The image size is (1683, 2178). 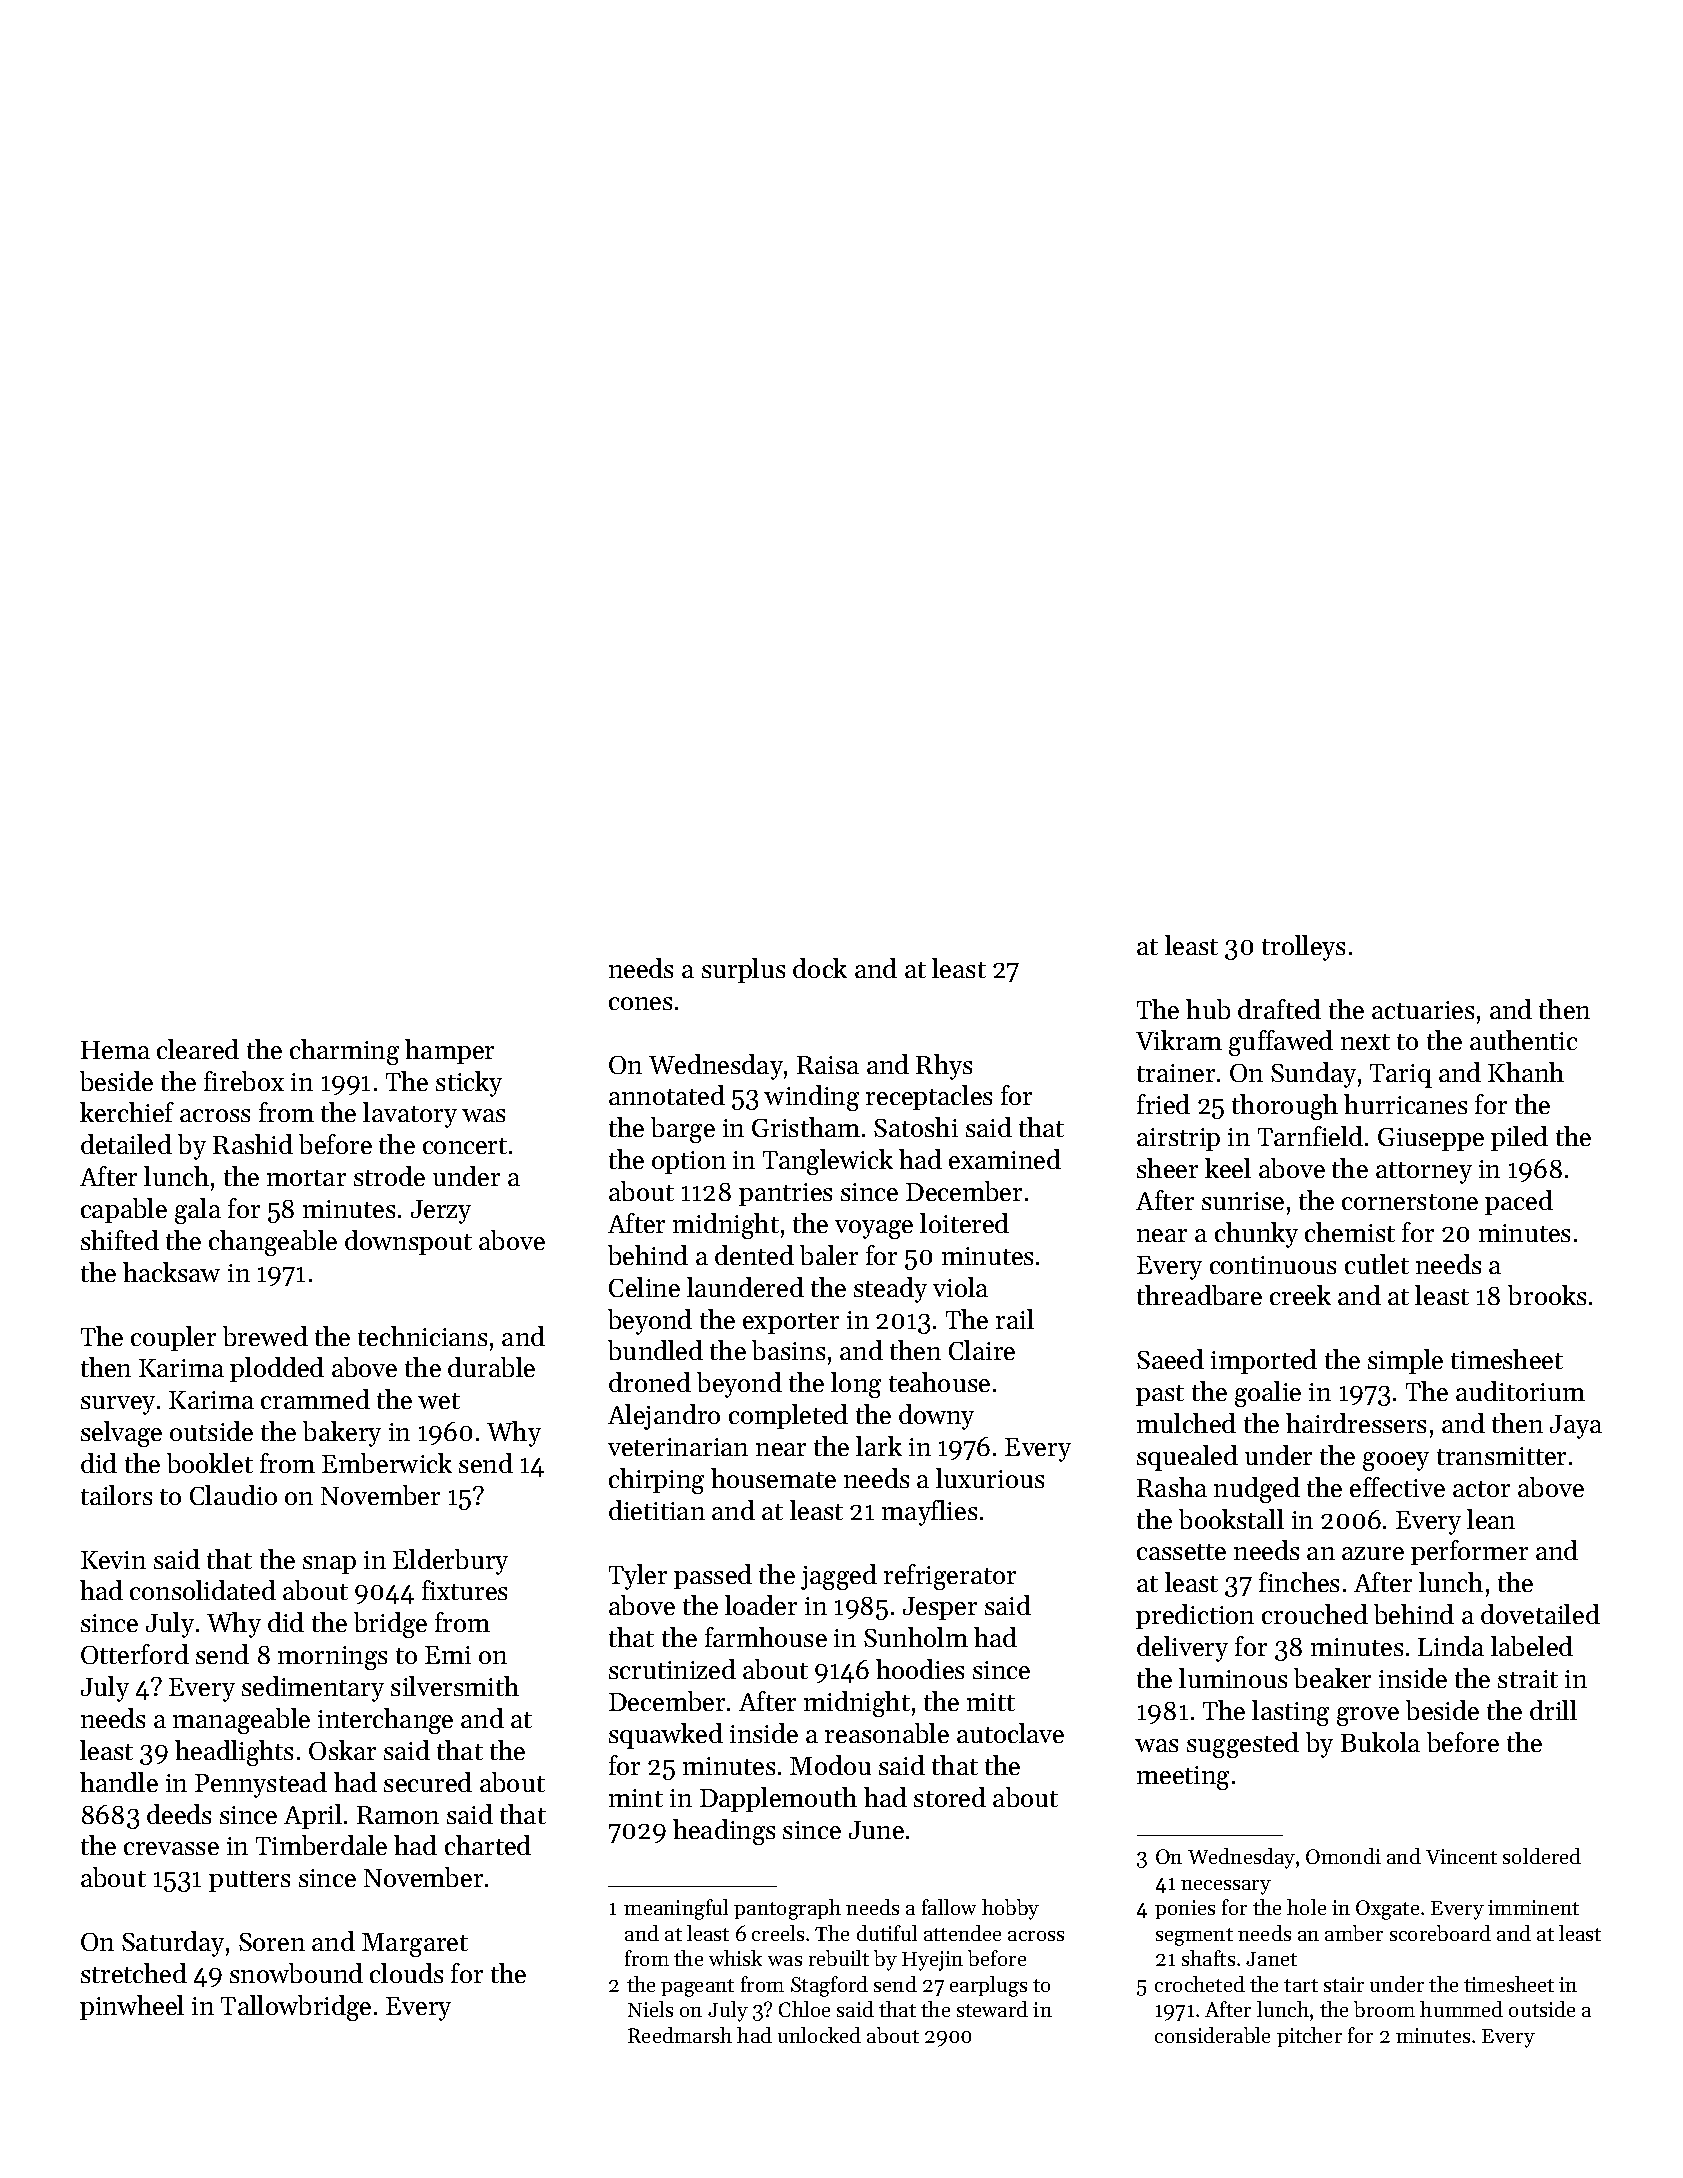 What do you see at coordinates (1010, 1733) in the document?
I see `autoclave` at bounding box center [1010, 1733].
